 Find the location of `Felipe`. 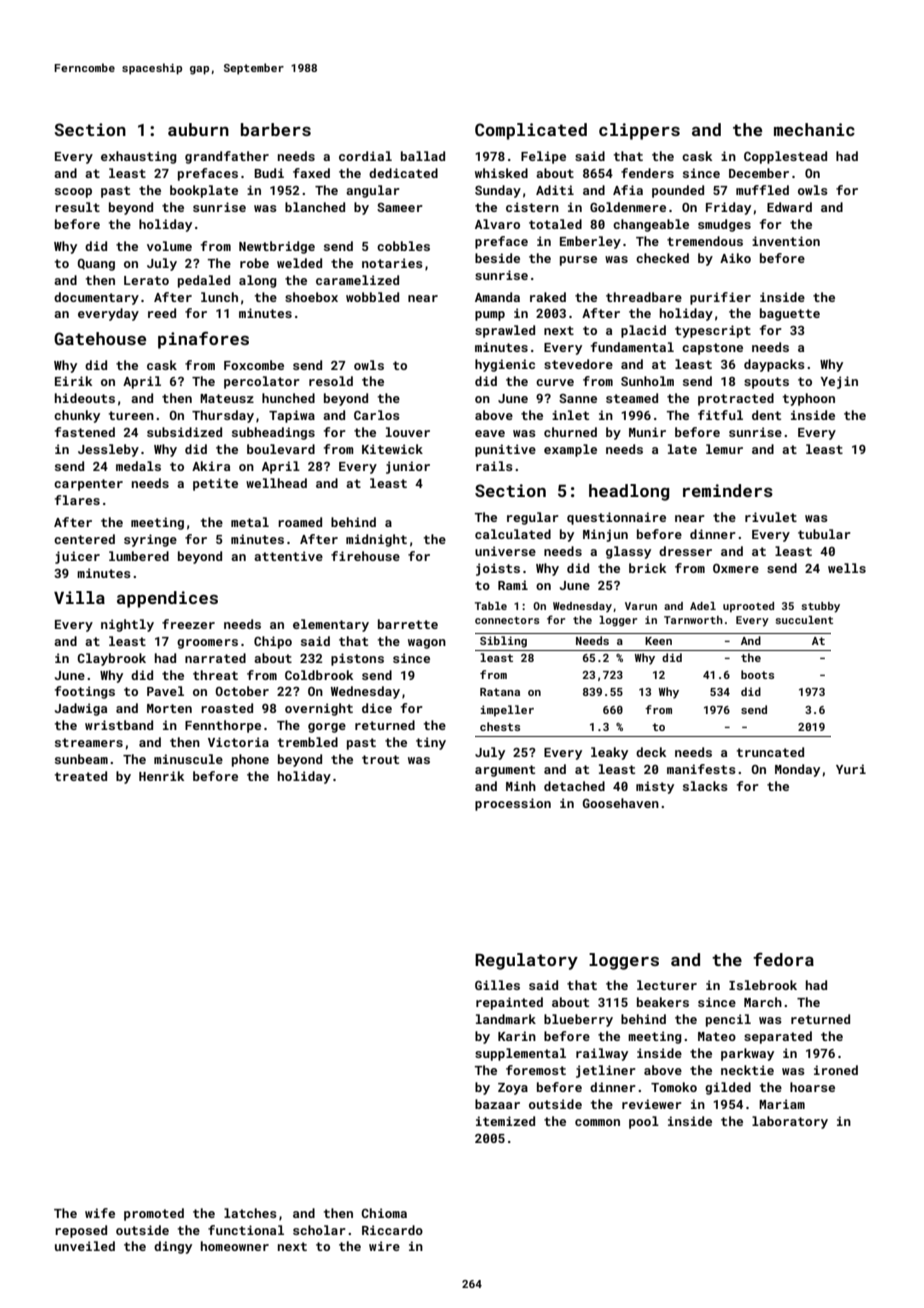

Felipe is located at coordinates (543, 157).
